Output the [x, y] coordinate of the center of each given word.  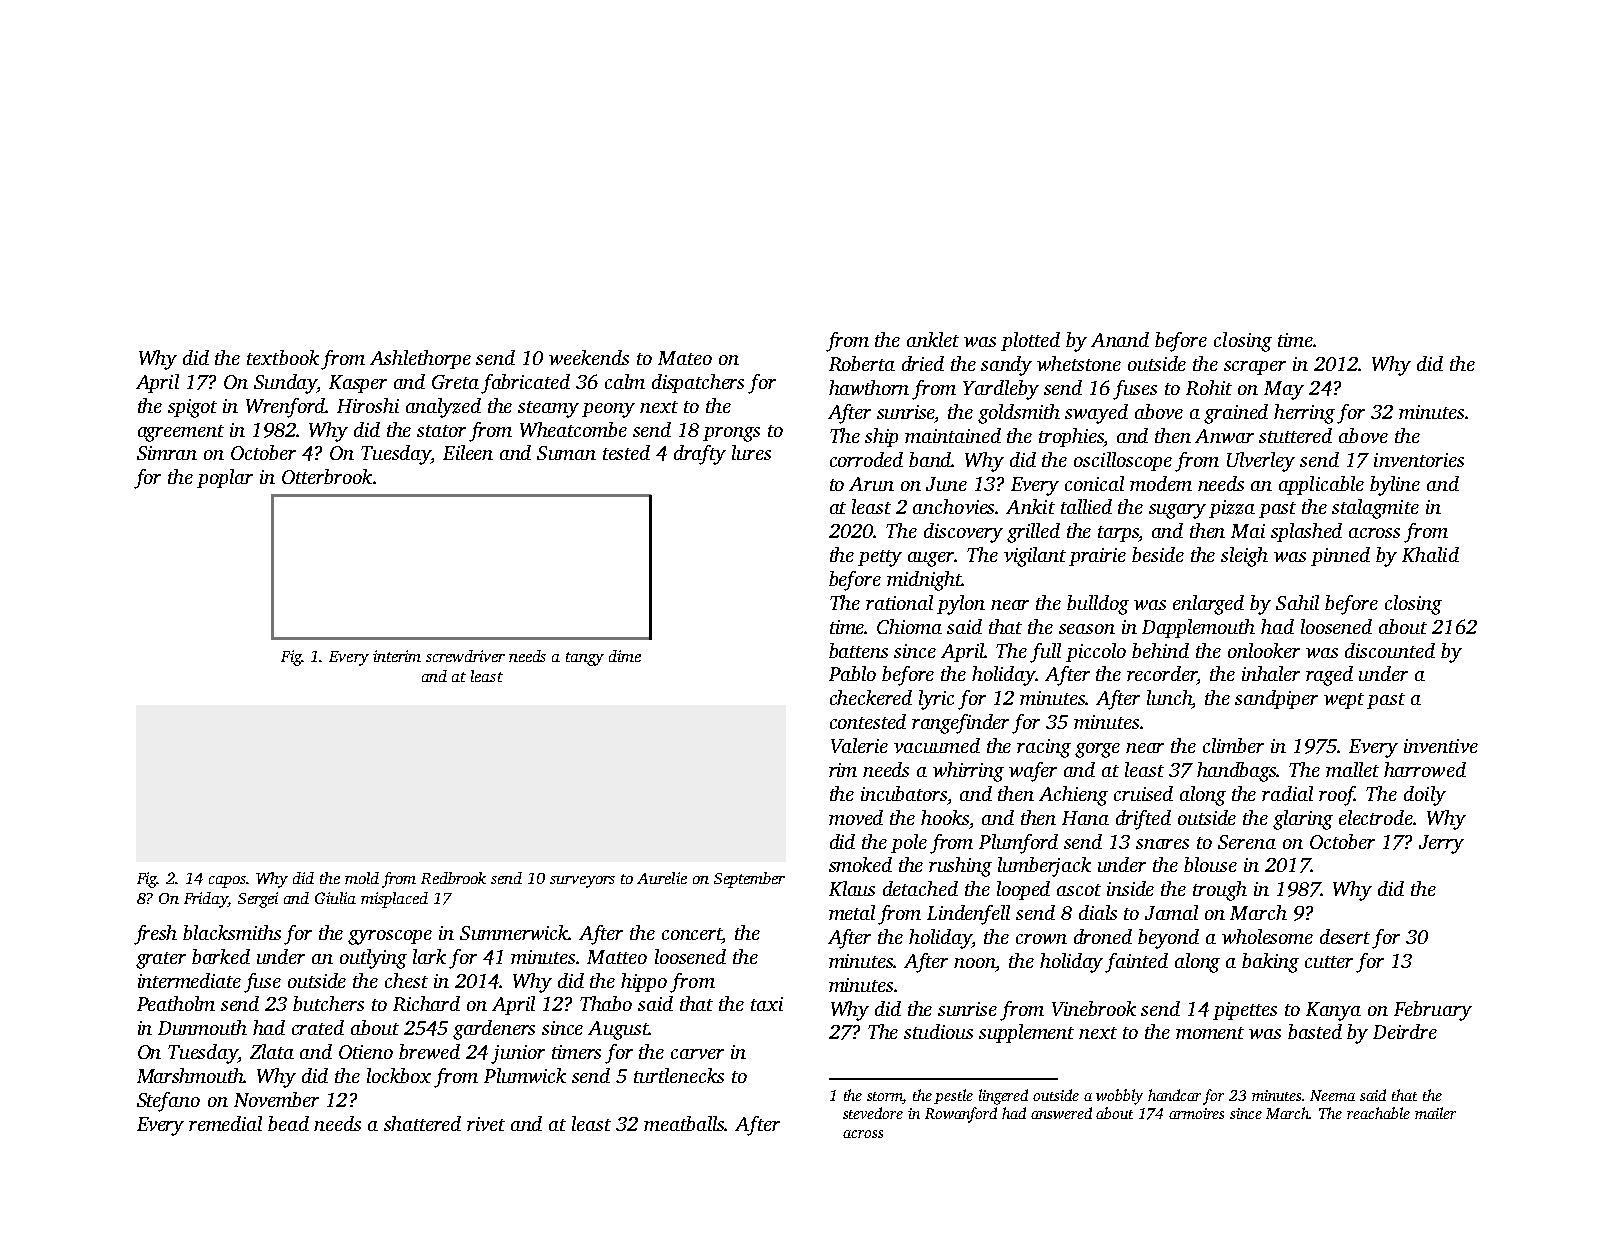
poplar [225, 478]
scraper [1255, 368]
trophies [1072, 437]
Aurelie [662, 878]
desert [1345, 936]
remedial [225, 1123]
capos [228, 882]
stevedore [873, 1113]
